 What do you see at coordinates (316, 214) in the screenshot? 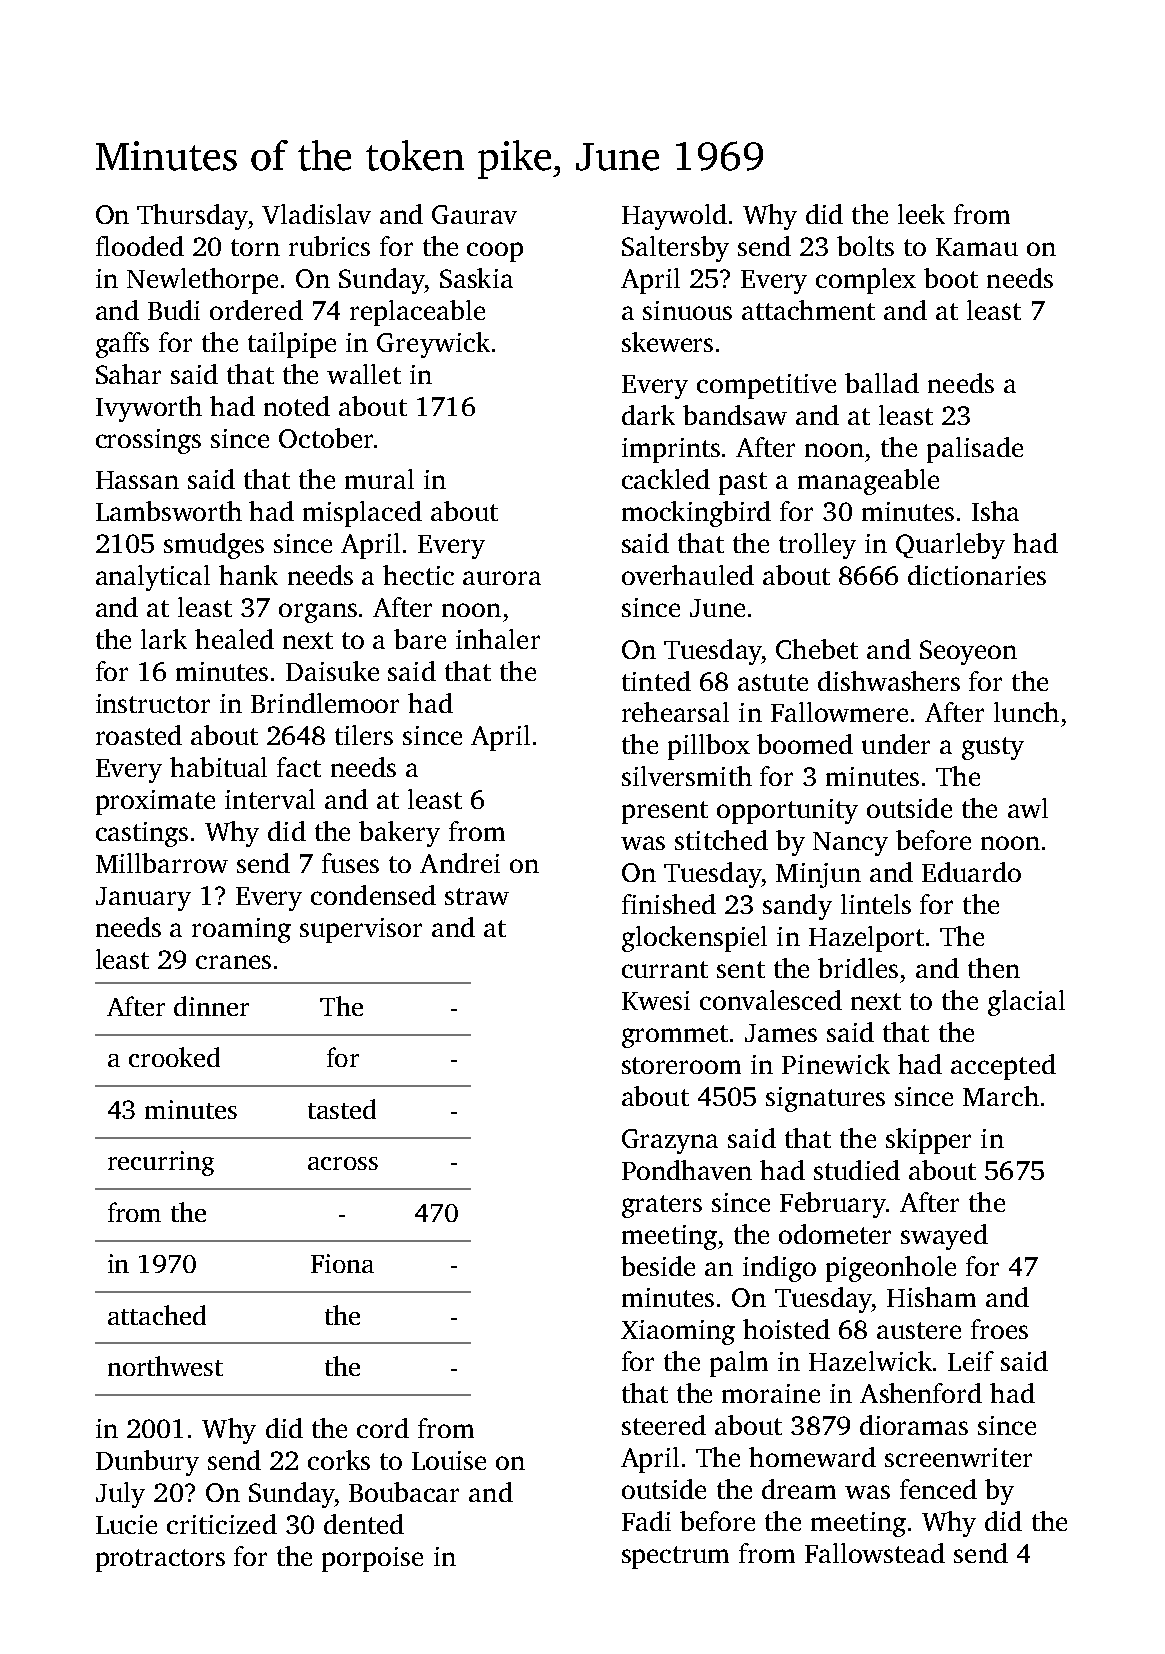
I see `Vladislav` at bounding box center [316, 214].
